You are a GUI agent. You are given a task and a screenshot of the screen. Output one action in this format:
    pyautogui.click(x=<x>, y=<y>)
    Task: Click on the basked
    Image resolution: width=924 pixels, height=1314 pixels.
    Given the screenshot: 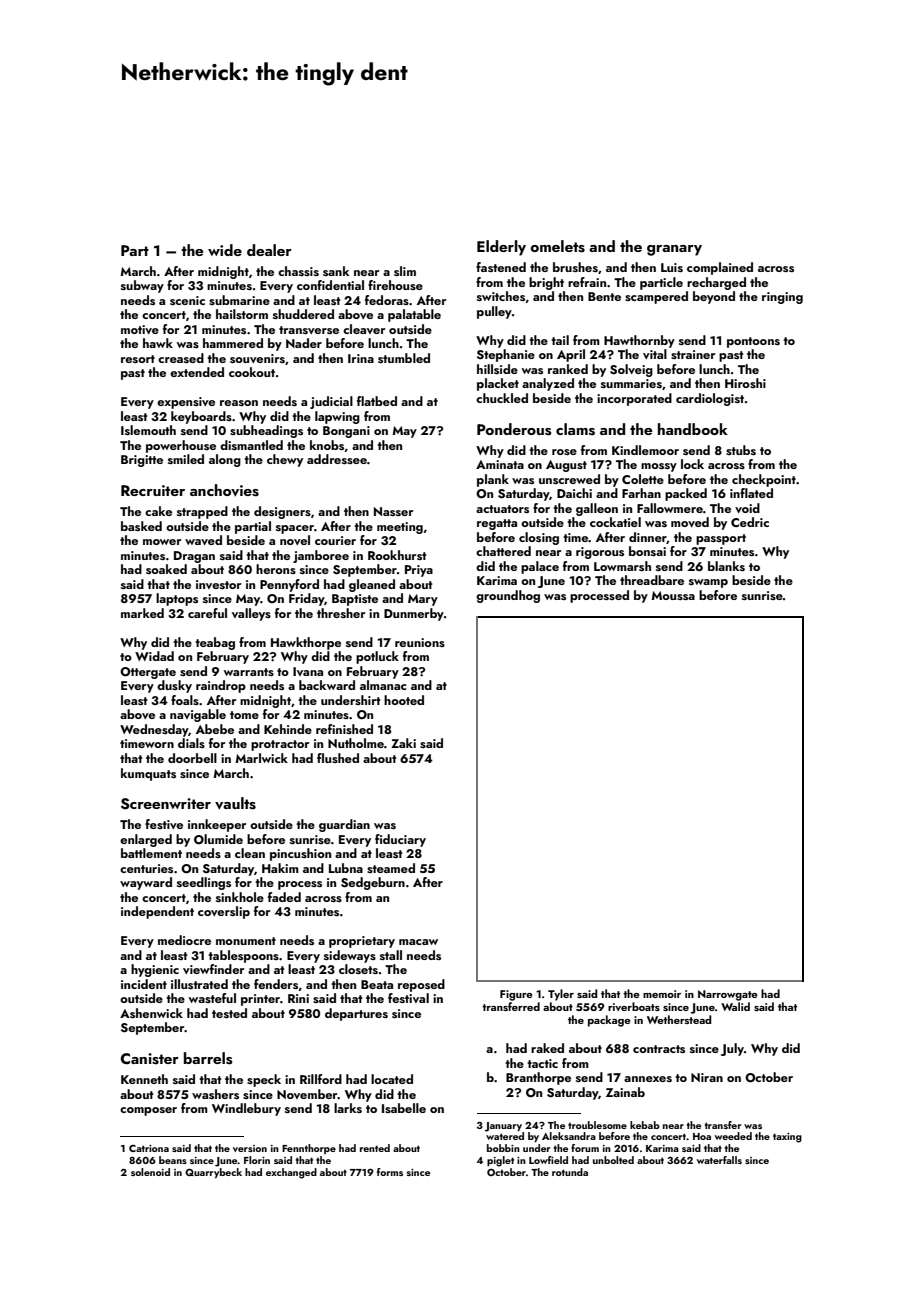 What is the action you would take?
    pyautogui.click(x=141, y=526)
